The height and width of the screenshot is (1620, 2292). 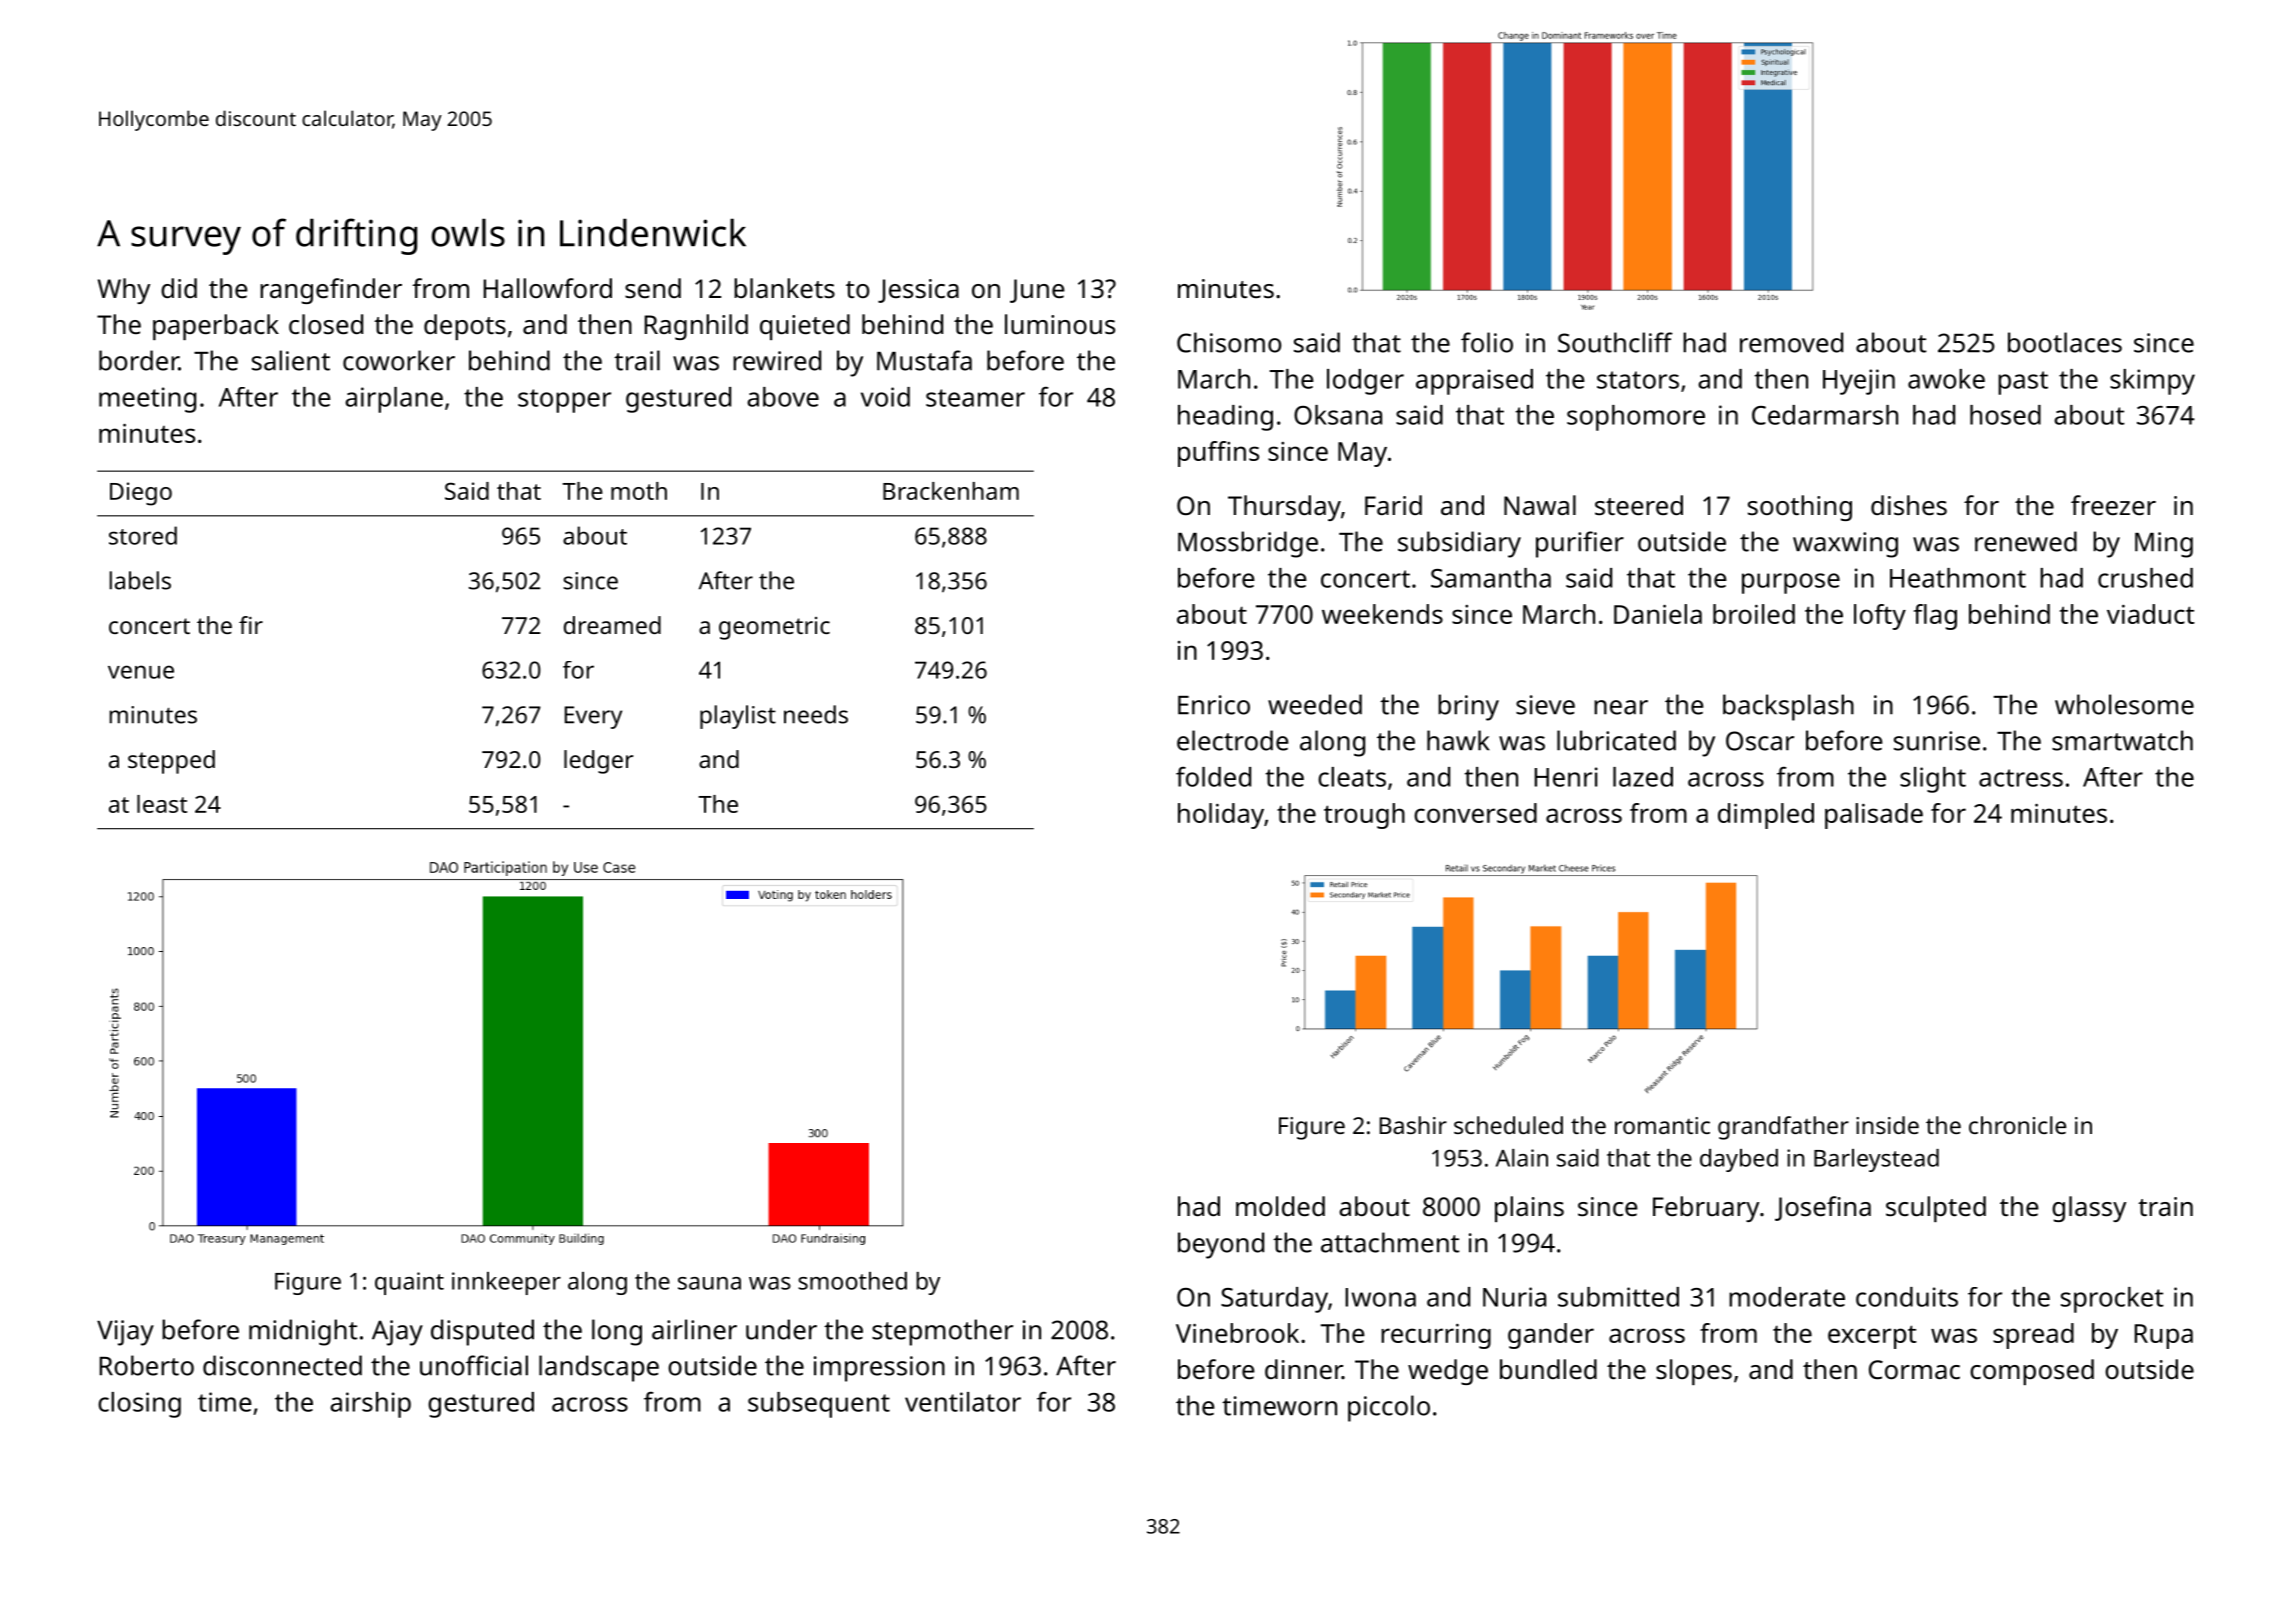 What do you see at coordinates (2065, 342) in the screenshot?
I see `bootlaces` at bounding box center [2065, 342].
